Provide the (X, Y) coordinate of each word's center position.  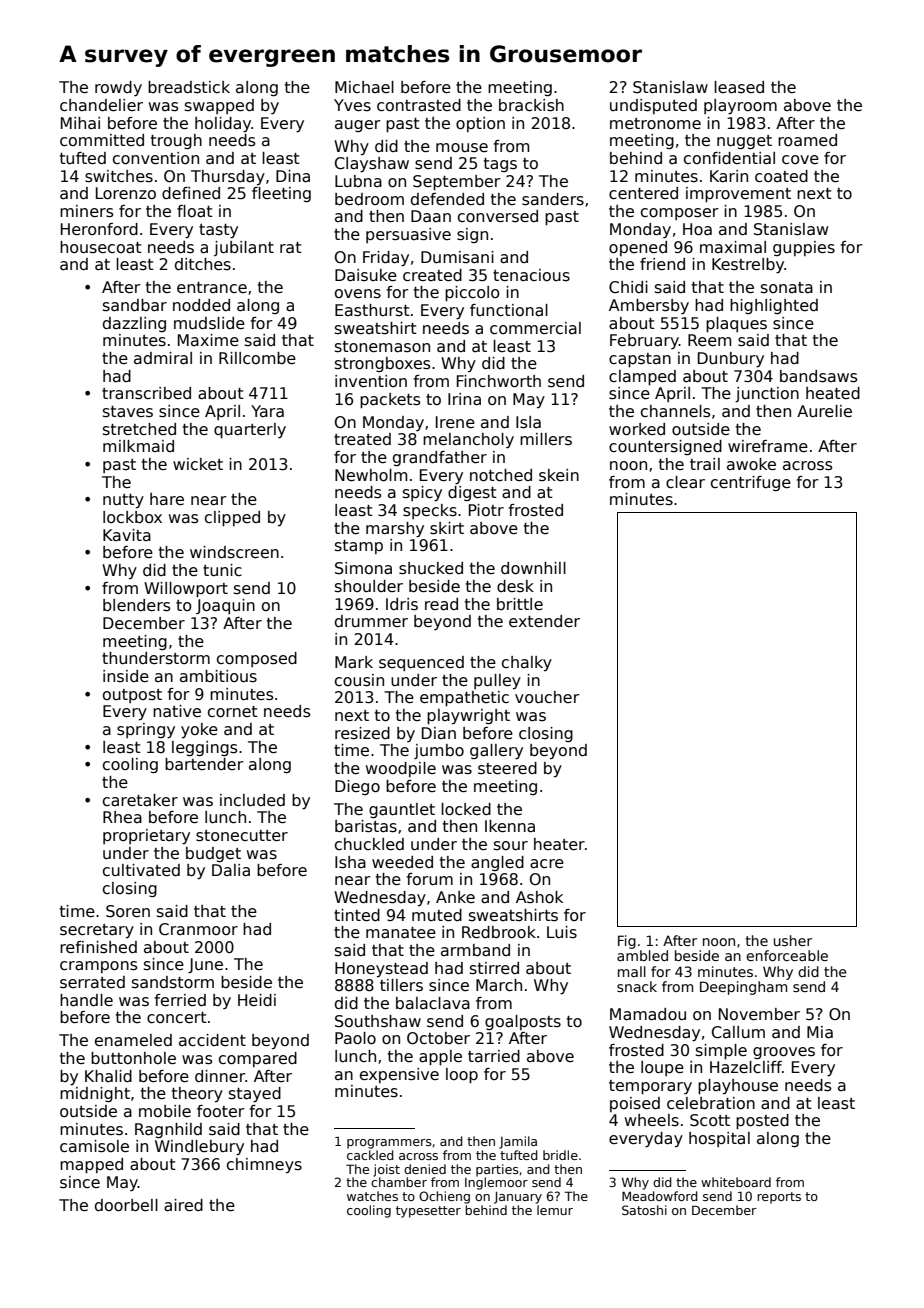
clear (685, 482)
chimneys (264, 1165)
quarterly (250, 430)
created (432, 275)
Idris (402, 604)
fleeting (281, 194)
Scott (710, 1120)
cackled (370, 1155)
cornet (233, 712)
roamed (807, 140)
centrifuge (751, 483)
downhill (533, 568)
